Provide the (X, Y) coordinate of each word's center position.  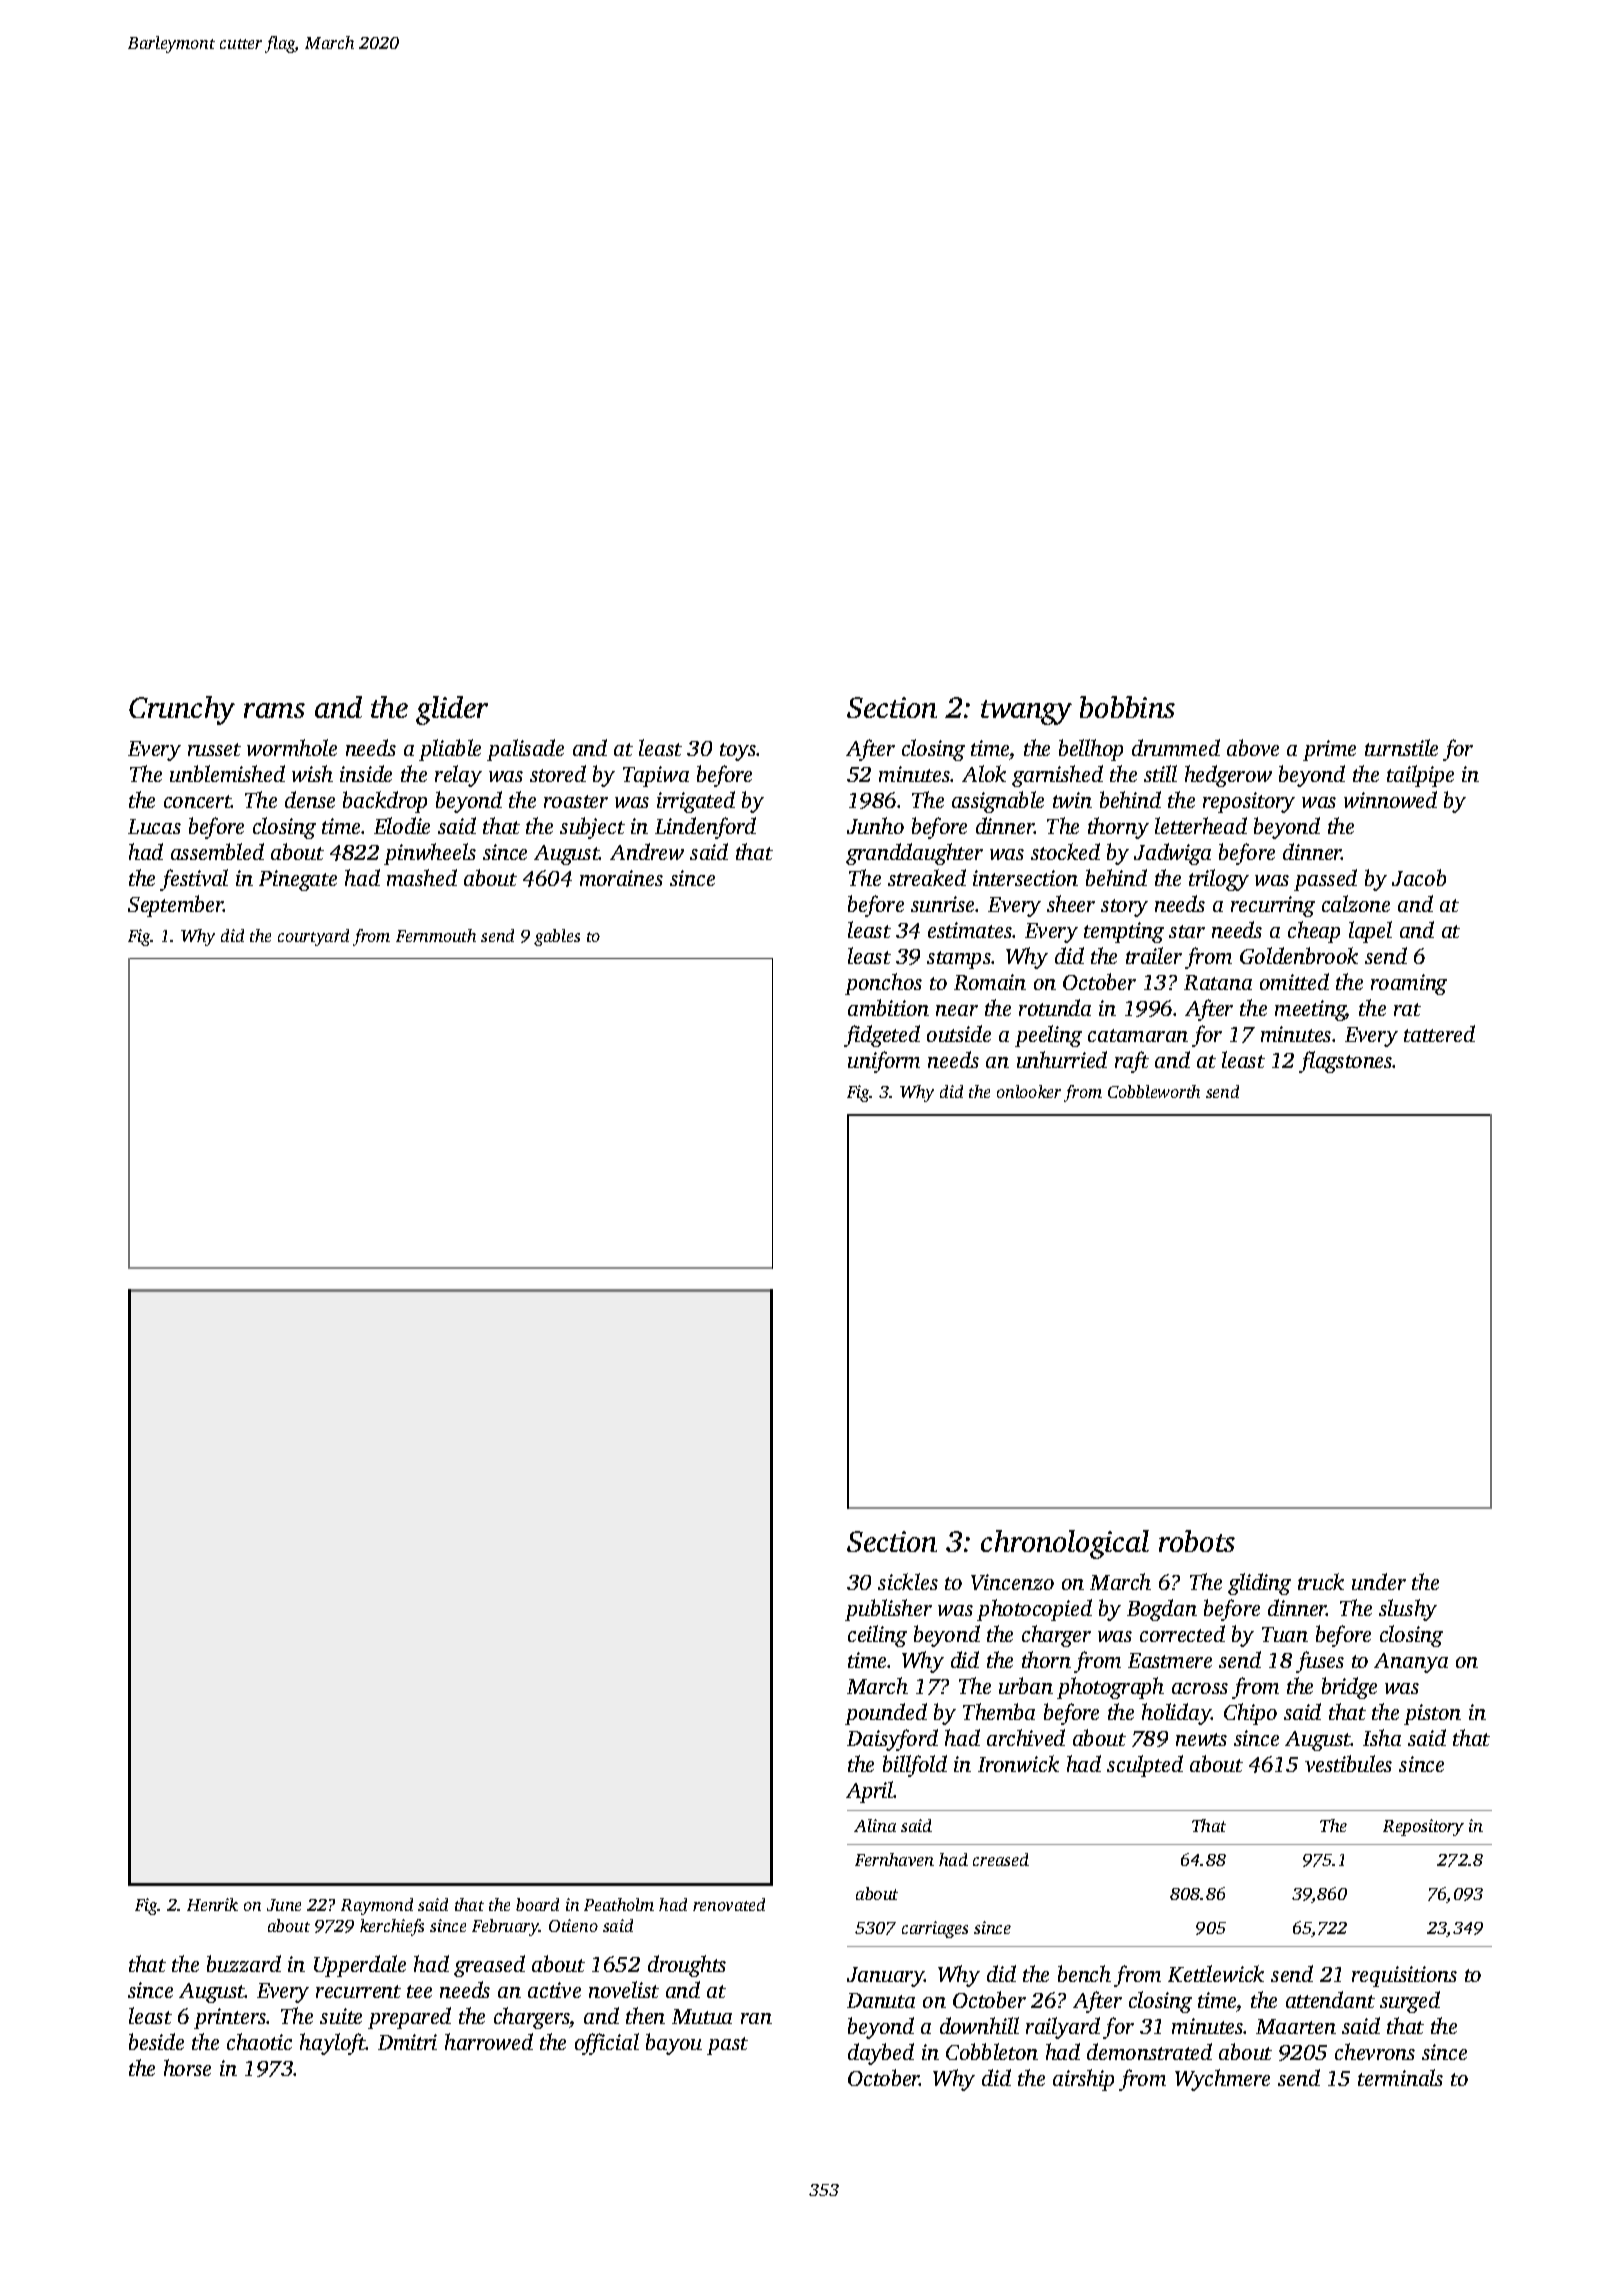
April (870, 1792)
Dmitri (407, 2042)
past (727, 2046)
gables (557, 937)
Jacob (1419, 877)
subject (592, 828)
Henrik (212, 1904)
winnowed (1390, 799)
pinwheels (430, 854)
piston (1432, 1714)
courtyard (313, 937)
